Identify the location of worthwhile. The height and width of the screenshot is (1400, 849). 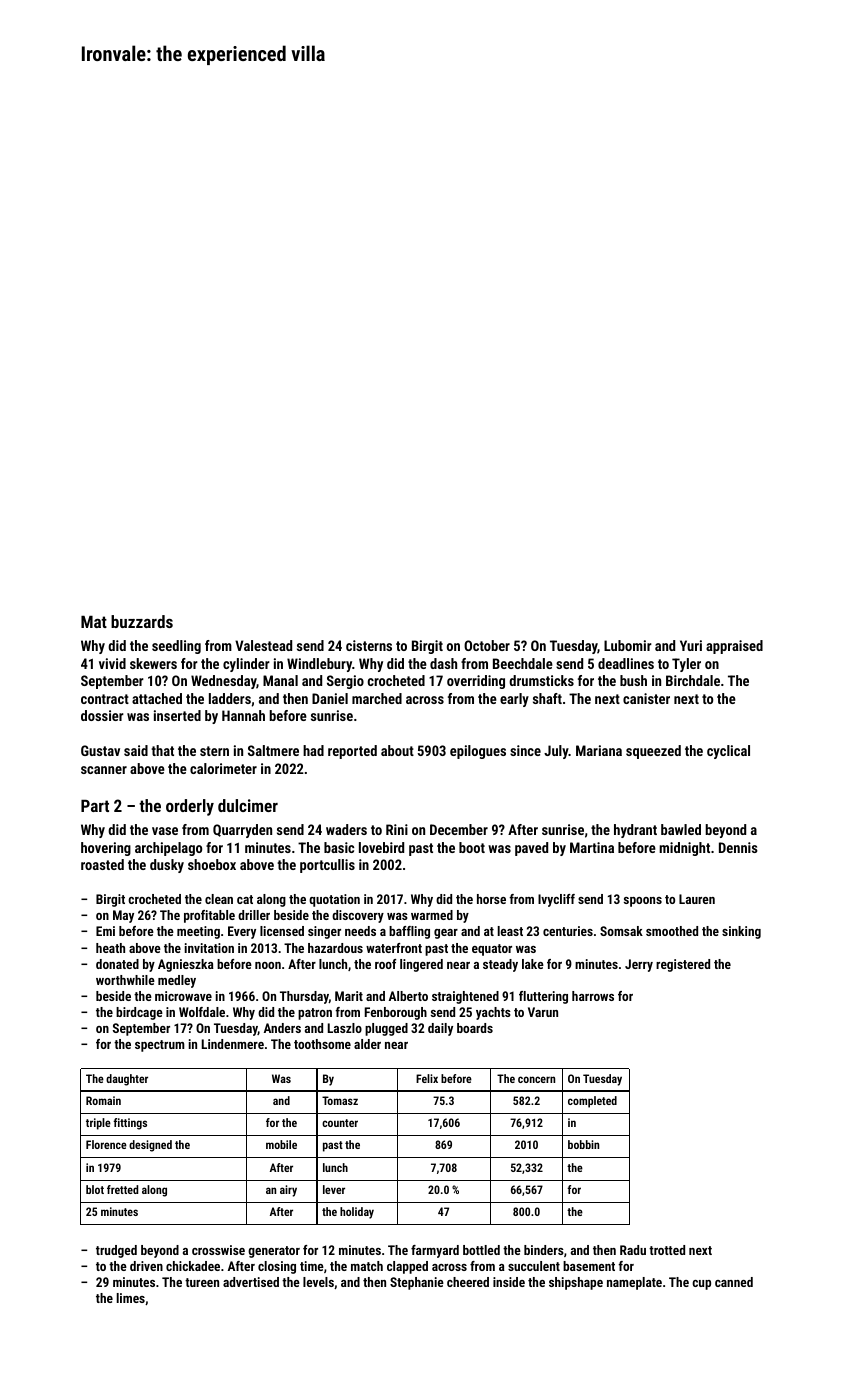
(125, 980).
